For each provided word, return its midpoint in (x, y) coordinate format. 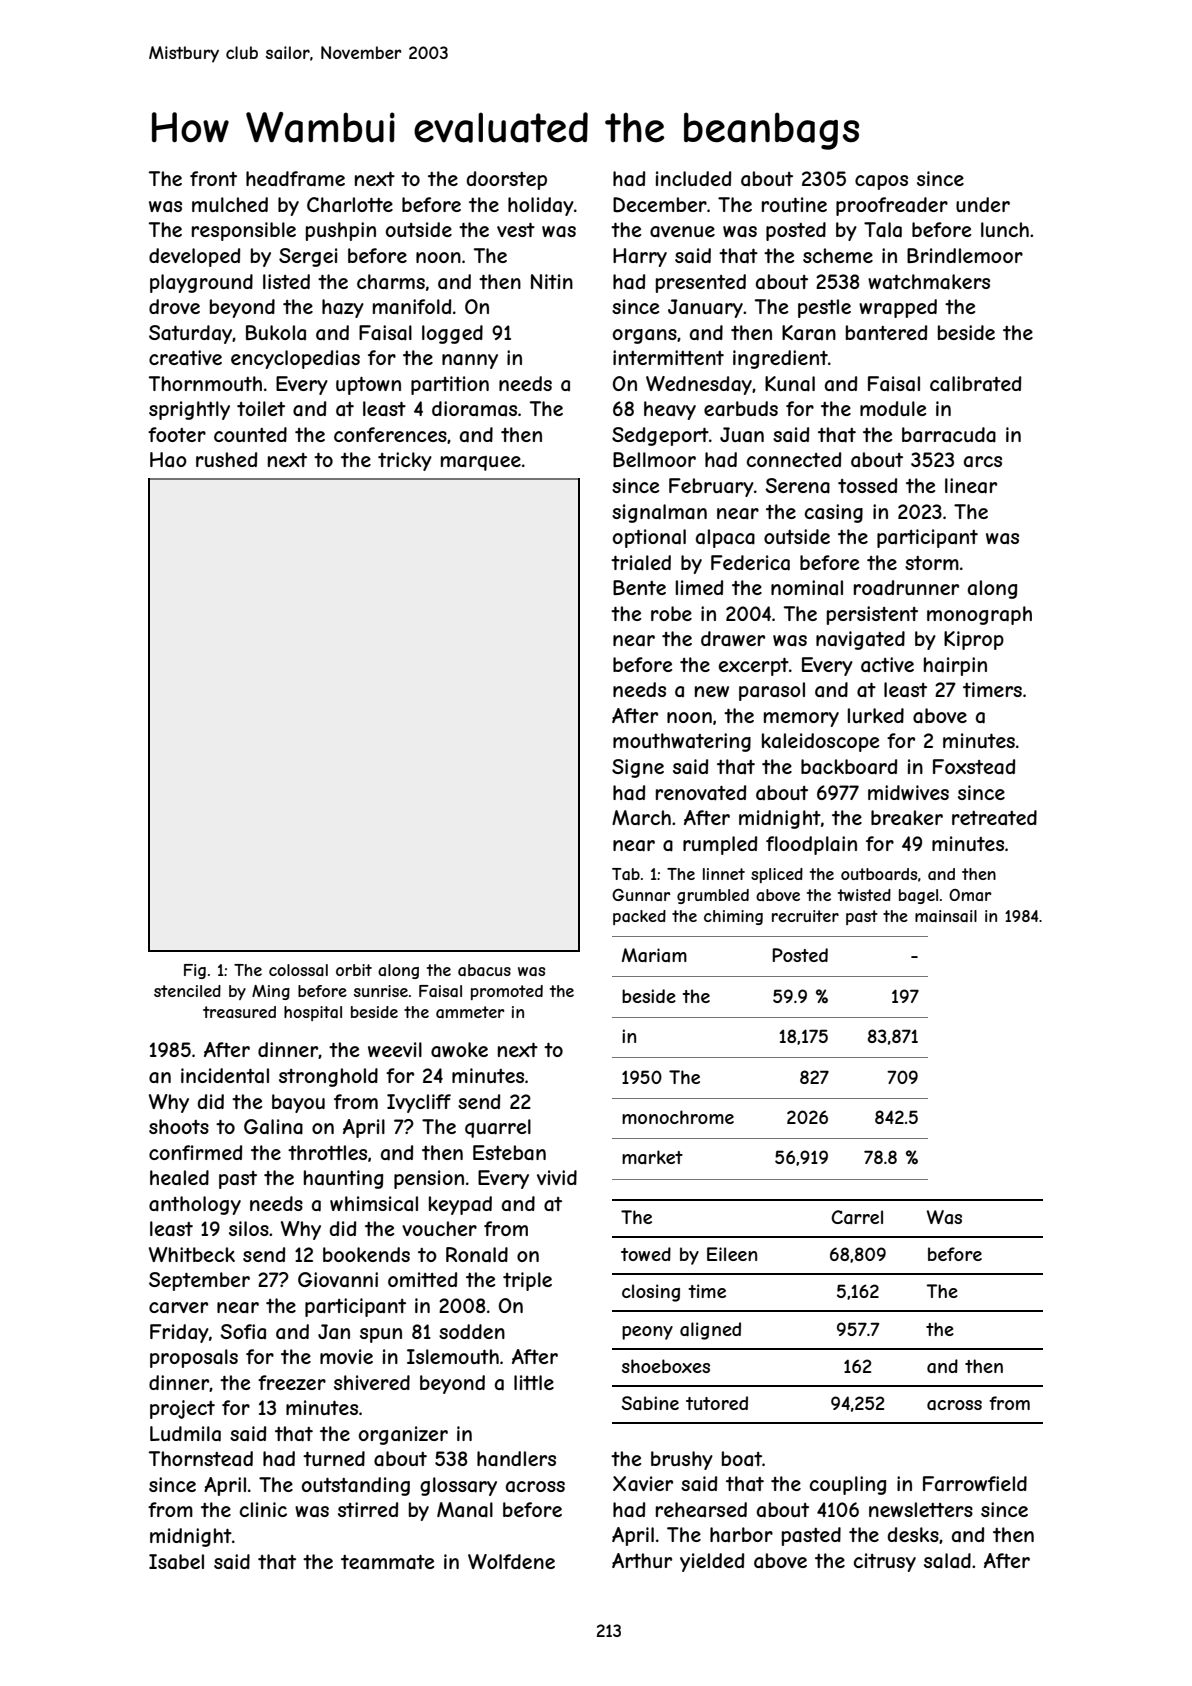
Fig (195, 971)
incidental (225, 1076)
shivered (372, 1382)
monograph (979, 615)
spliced (777, 875)
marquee (481, 463)
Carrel (857, 1217)
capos (881, 182)
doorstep (507, 180)
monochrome (678, 1117)
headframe (295, 179)
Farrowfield (975, 1484)
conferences (390, 434)
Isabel (176, 1562)
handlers (516, 1459)
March (641, 818)
